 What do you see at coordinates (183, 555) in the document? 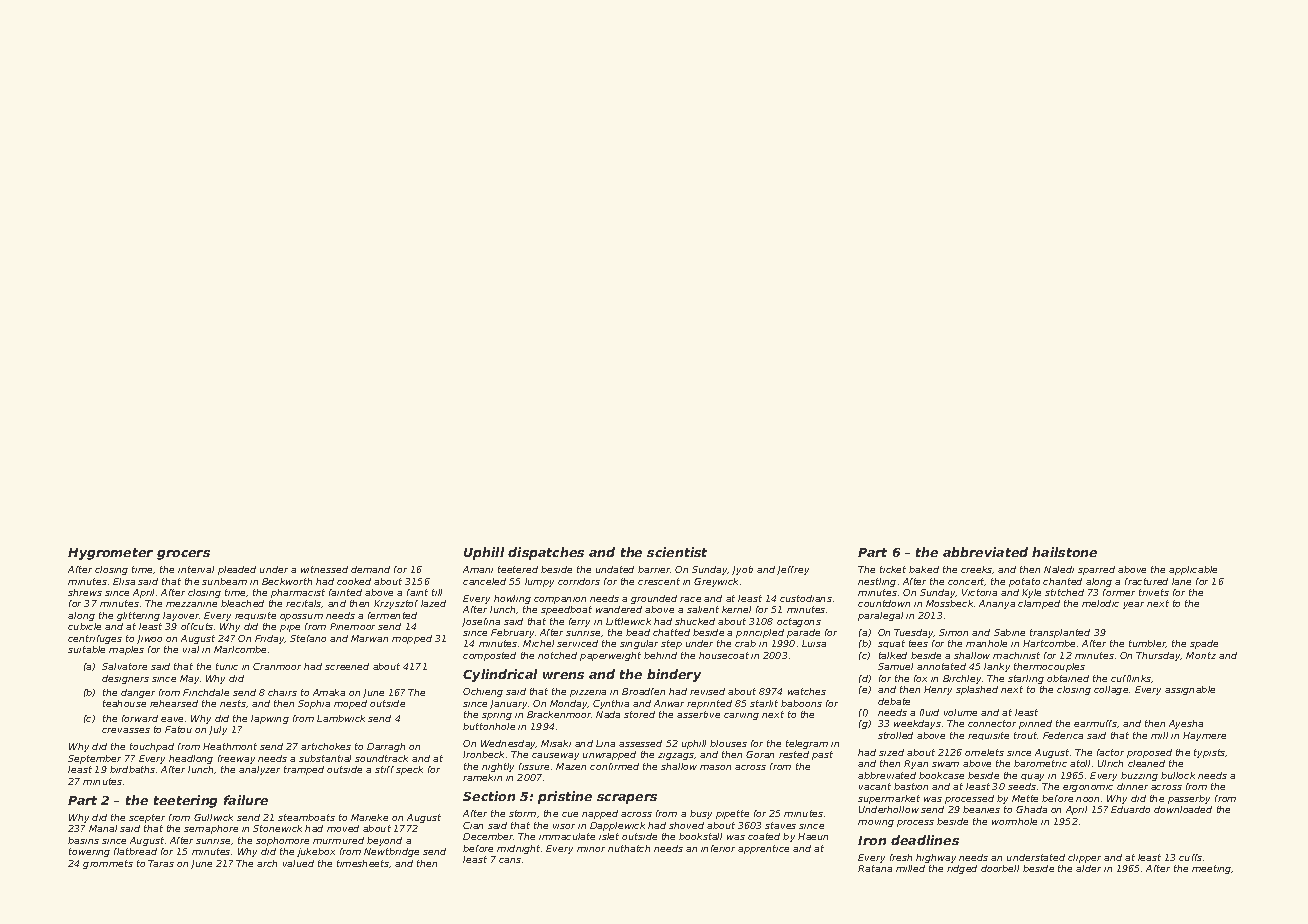
I see `grocers` at bounding box center [183, 555].
